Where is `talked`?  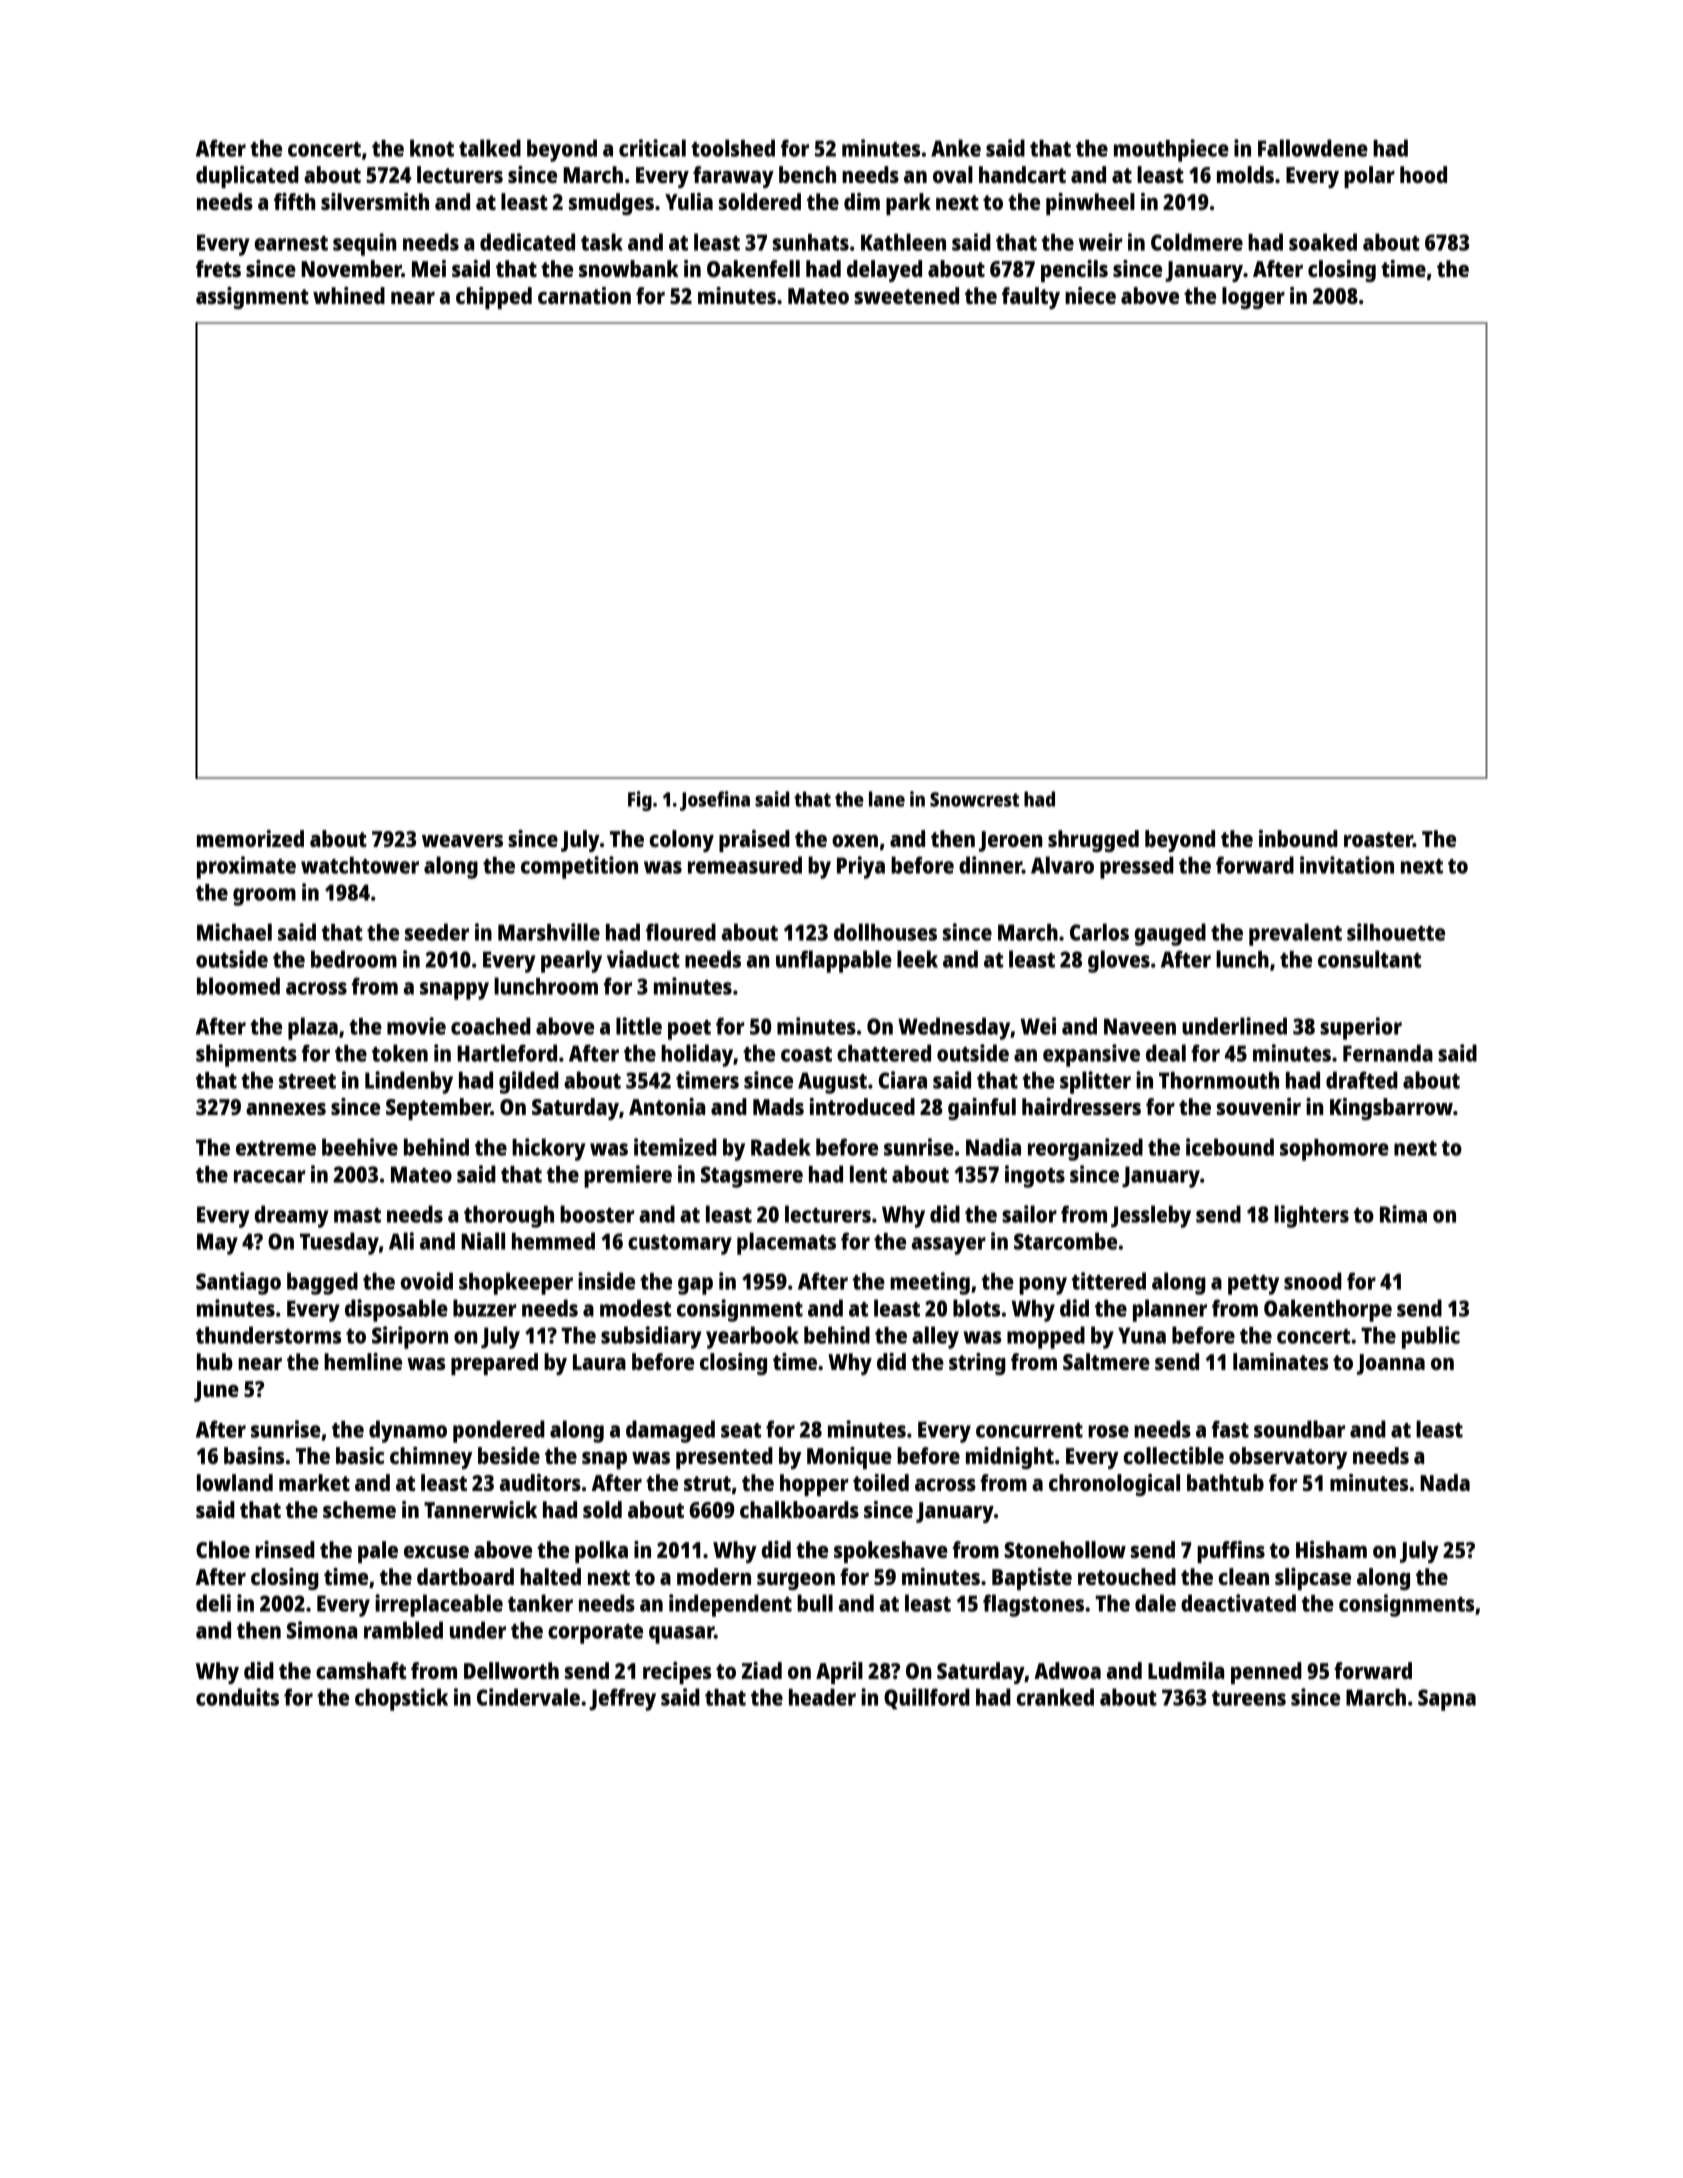 talked is located at coordinates (490, 148).
